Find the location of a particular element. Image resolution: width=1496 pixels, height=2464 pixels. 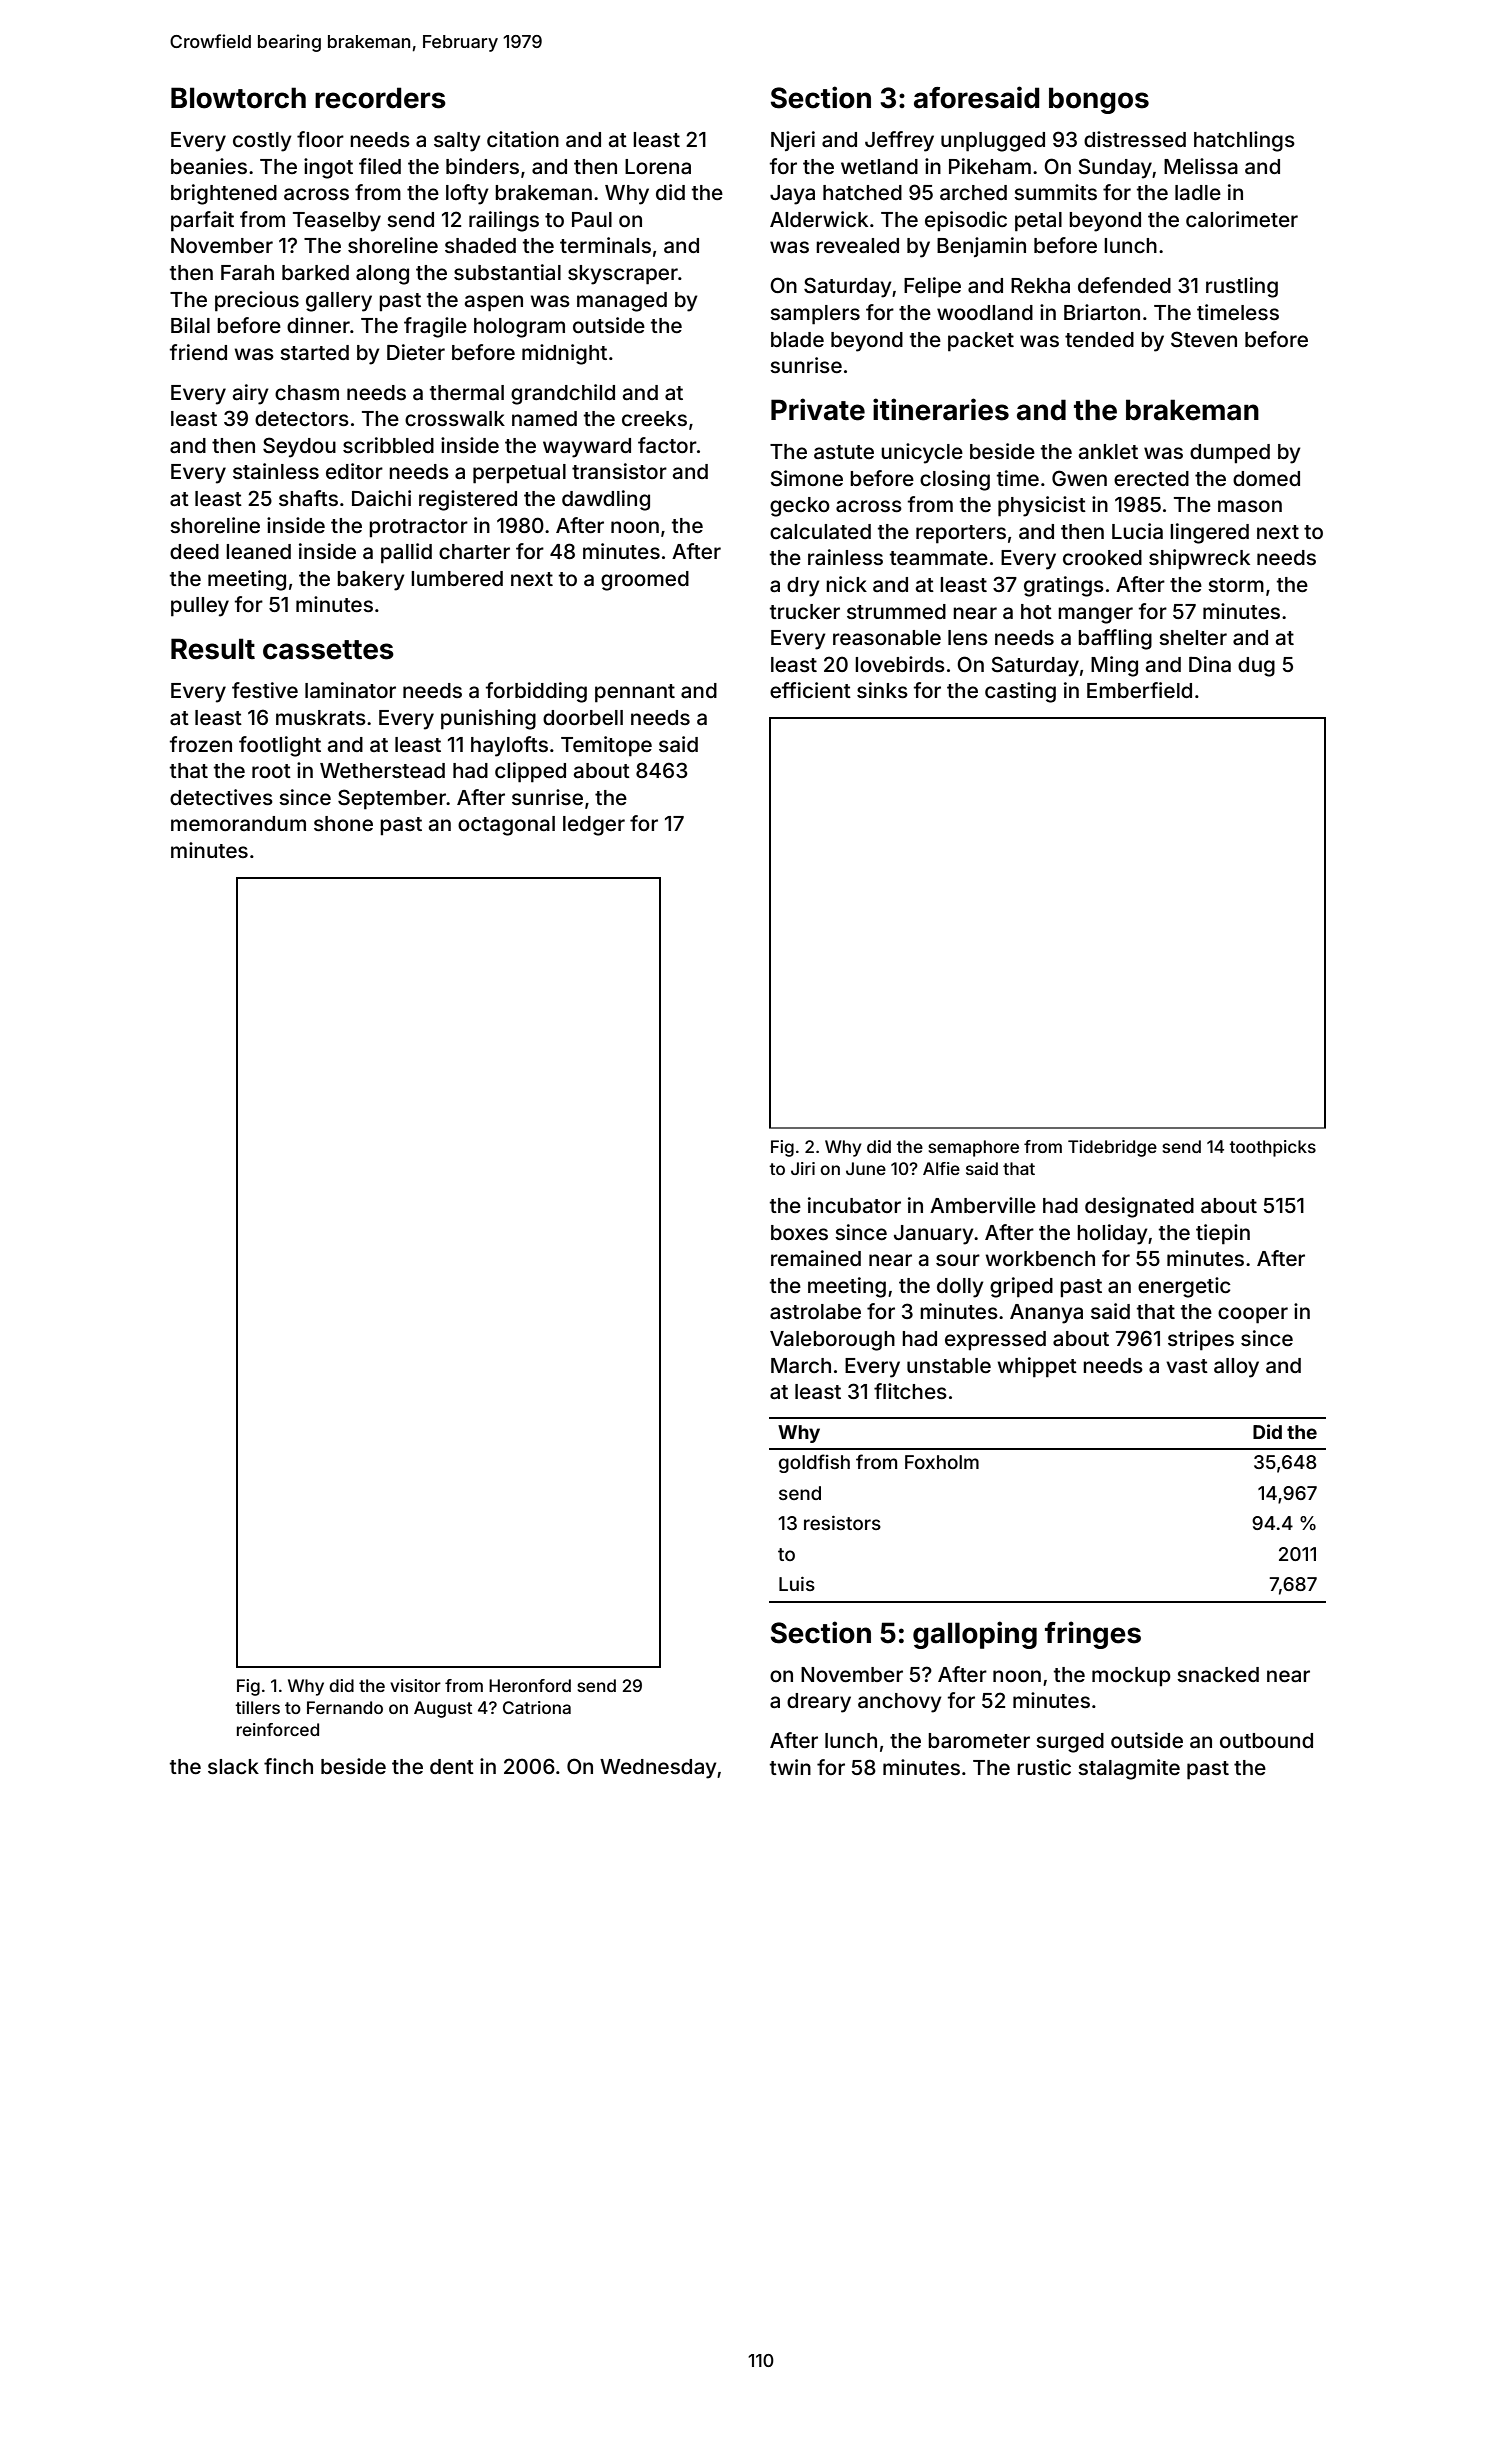

dug is located at coordinates (1256, 667).
